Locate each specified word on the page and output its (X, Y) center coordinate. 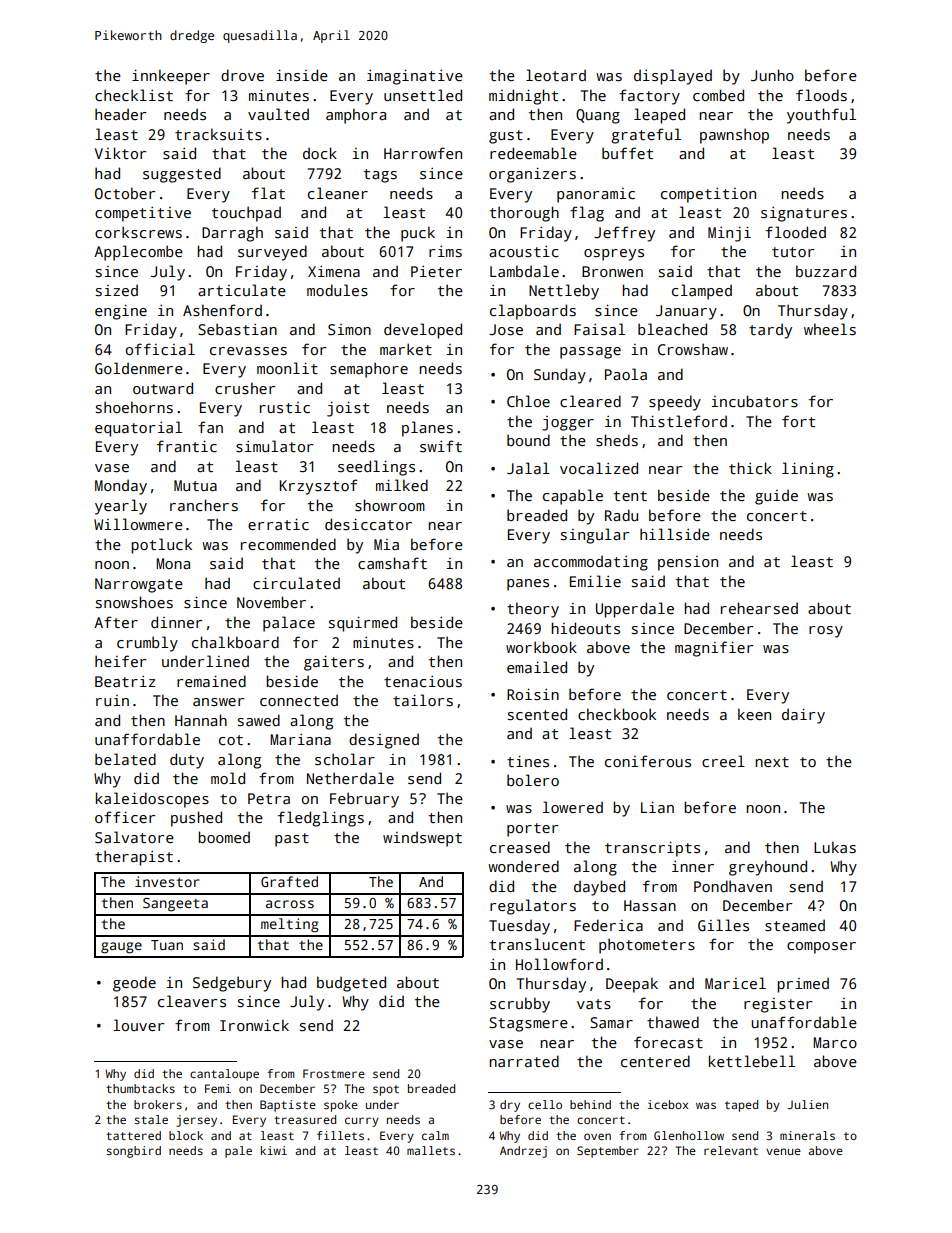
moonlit (287, 368)
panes (528, 585)
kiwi (274, 1150)
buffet (627, 153)
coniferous (648, 761)
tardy (770, 331)
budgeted (351, 984)
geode (134, 984)
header (120, 114)
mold (228, 778)
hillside (675, 534)
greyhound (768, 868)
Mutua (195, 485)
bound (528, 440)
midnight (523, 97)
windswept (422, 839)
